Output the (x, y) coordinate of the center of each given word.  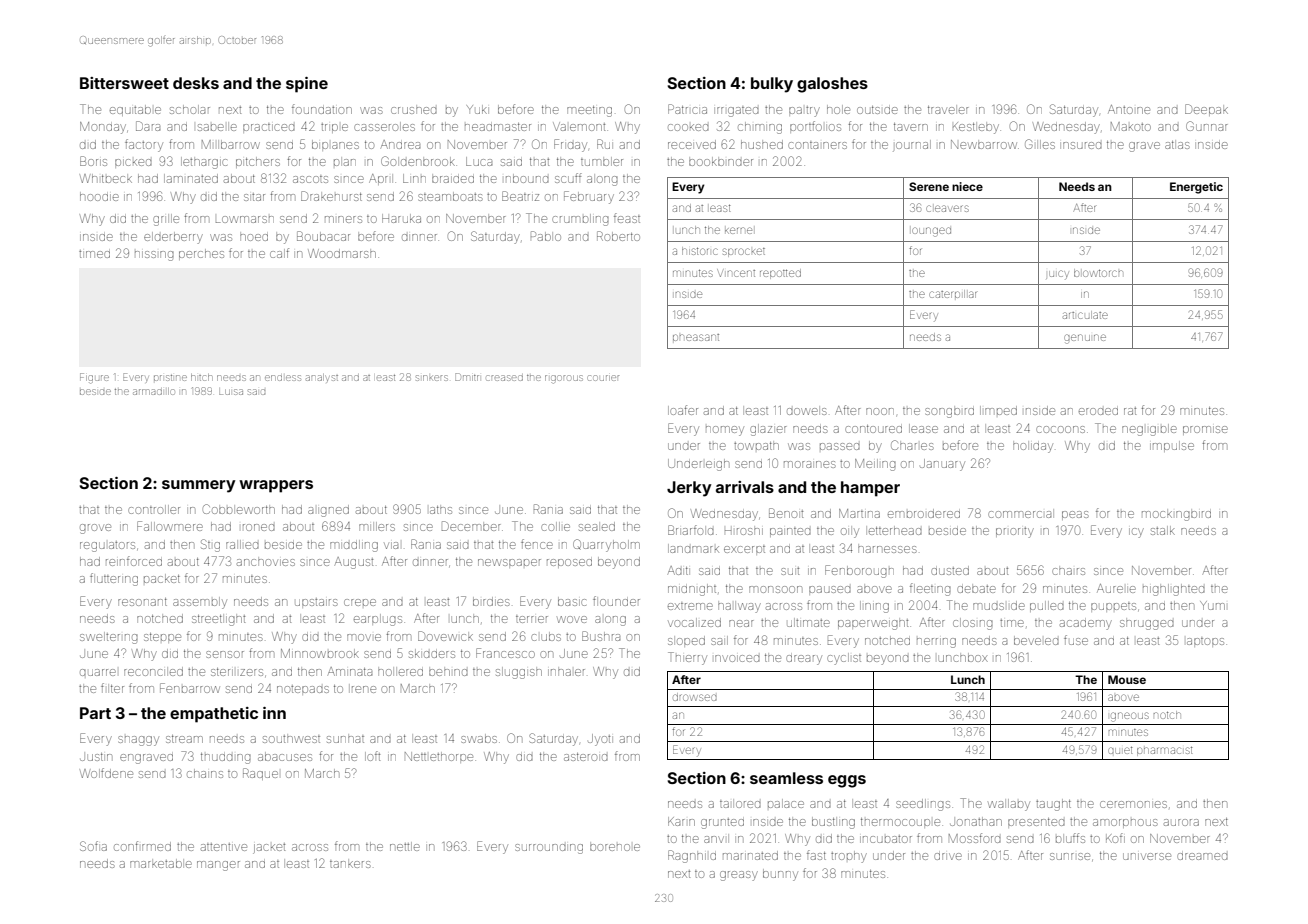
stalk (1163, 530)
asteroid (586, 757)
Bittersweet (124, 83)
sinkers (432, 378)
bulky (772, 85)
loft (372, 756)
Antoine (1129, 109)
